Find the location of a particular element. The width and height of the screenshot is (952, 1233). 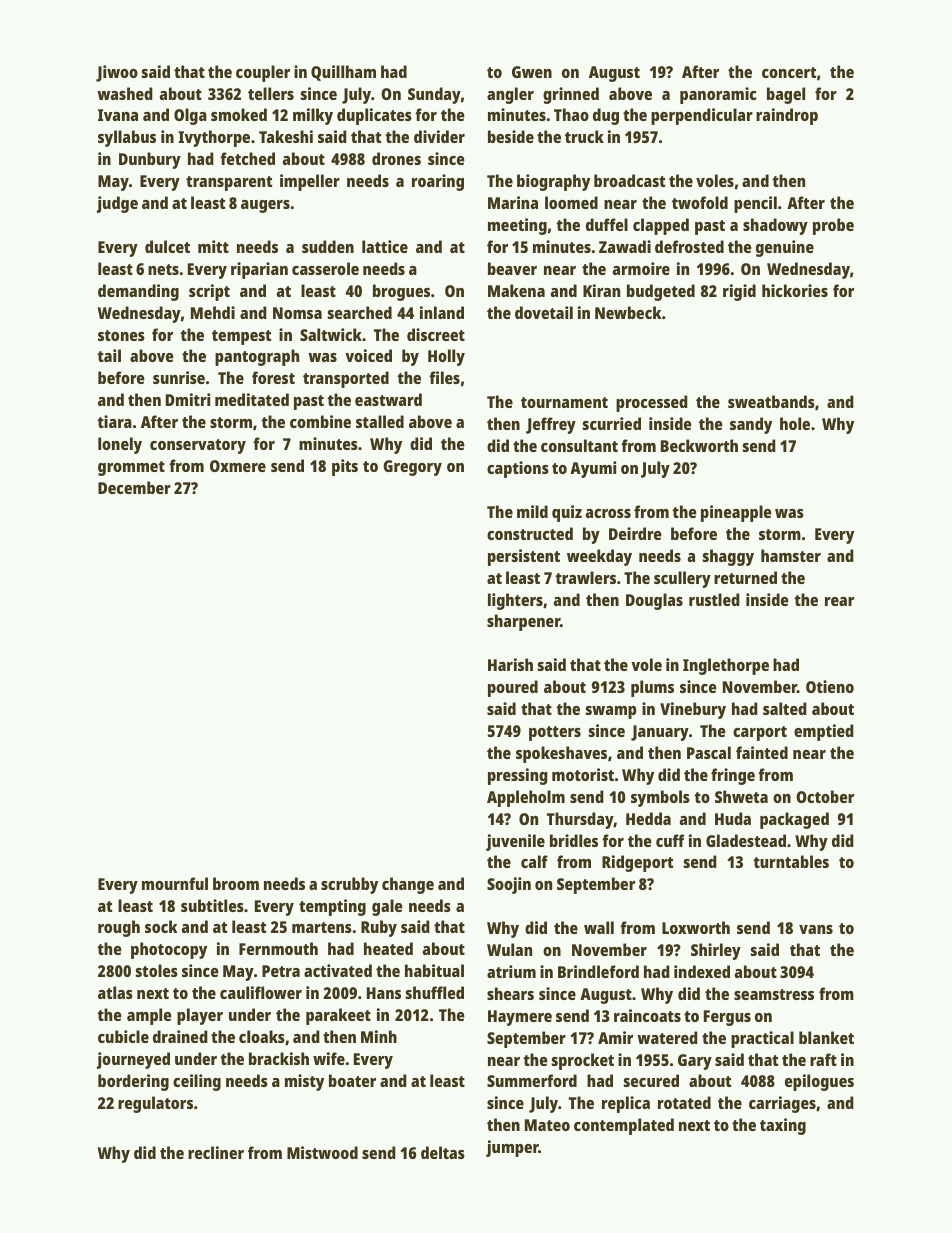

Soojin is located at coordinates (509, 885).
